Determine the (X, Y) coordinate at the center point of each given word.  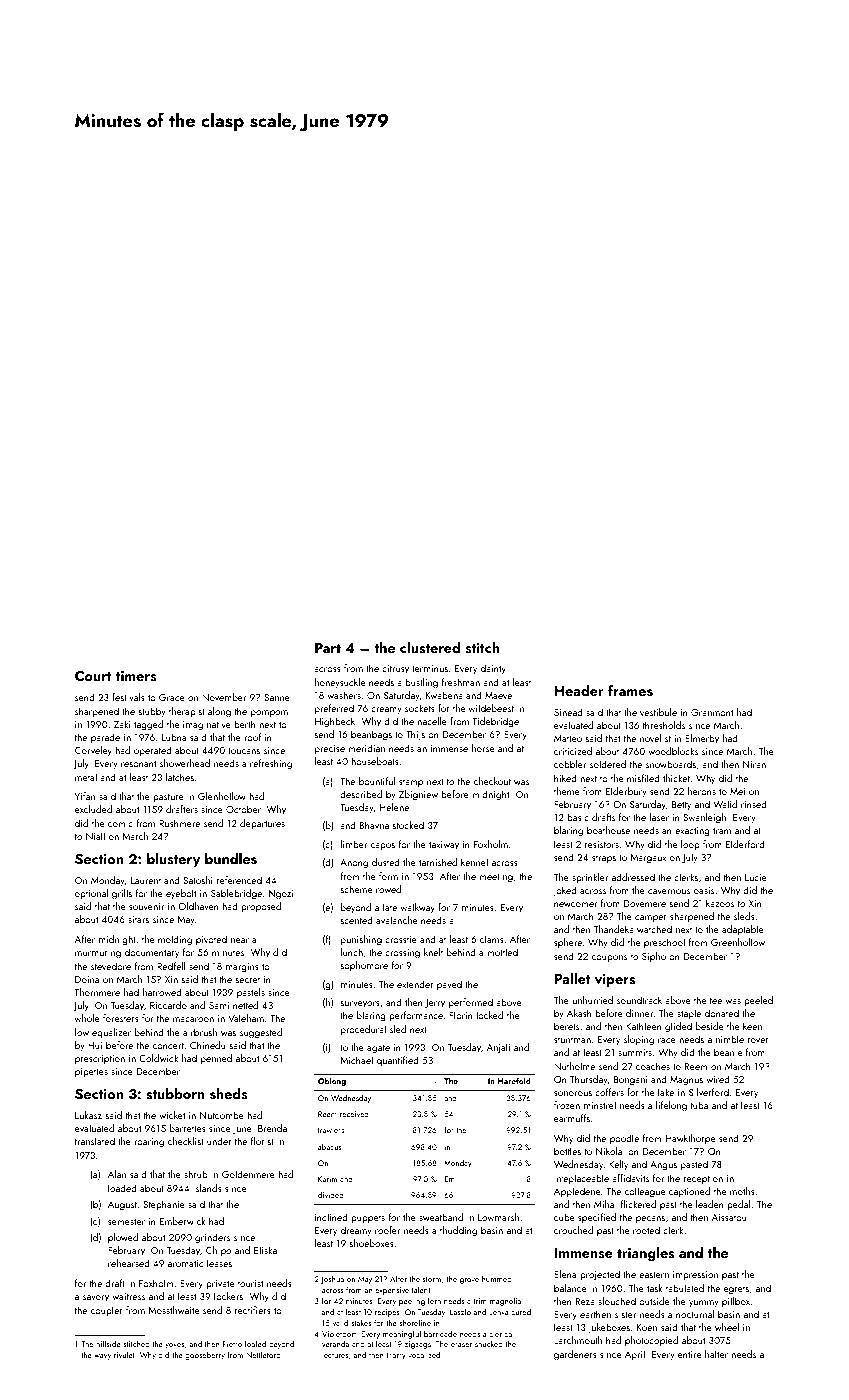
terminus (430, 668)
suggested (261, 1033)
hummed (497, 1278)
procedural (363, 1030)
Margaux (648, 859)
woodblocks (673, 751)
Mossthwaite (174, 1310)
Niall (95, 836)
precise (330, 749)
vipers (615, 980)
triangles (645, 1254)
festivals (128, 697)
